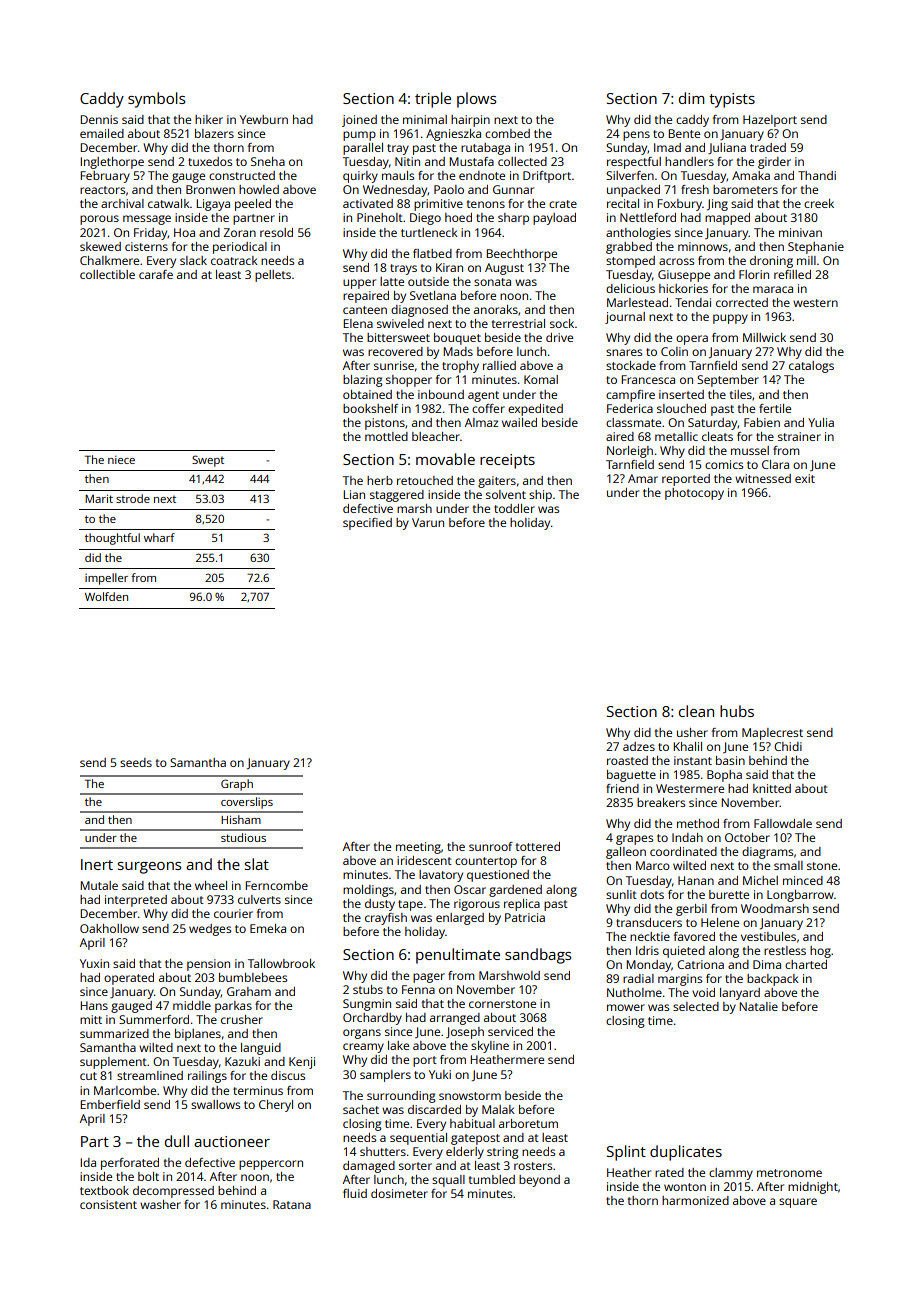 The height and width of the page is (1308, 924). I want to click on niece, so click(121, 460).
